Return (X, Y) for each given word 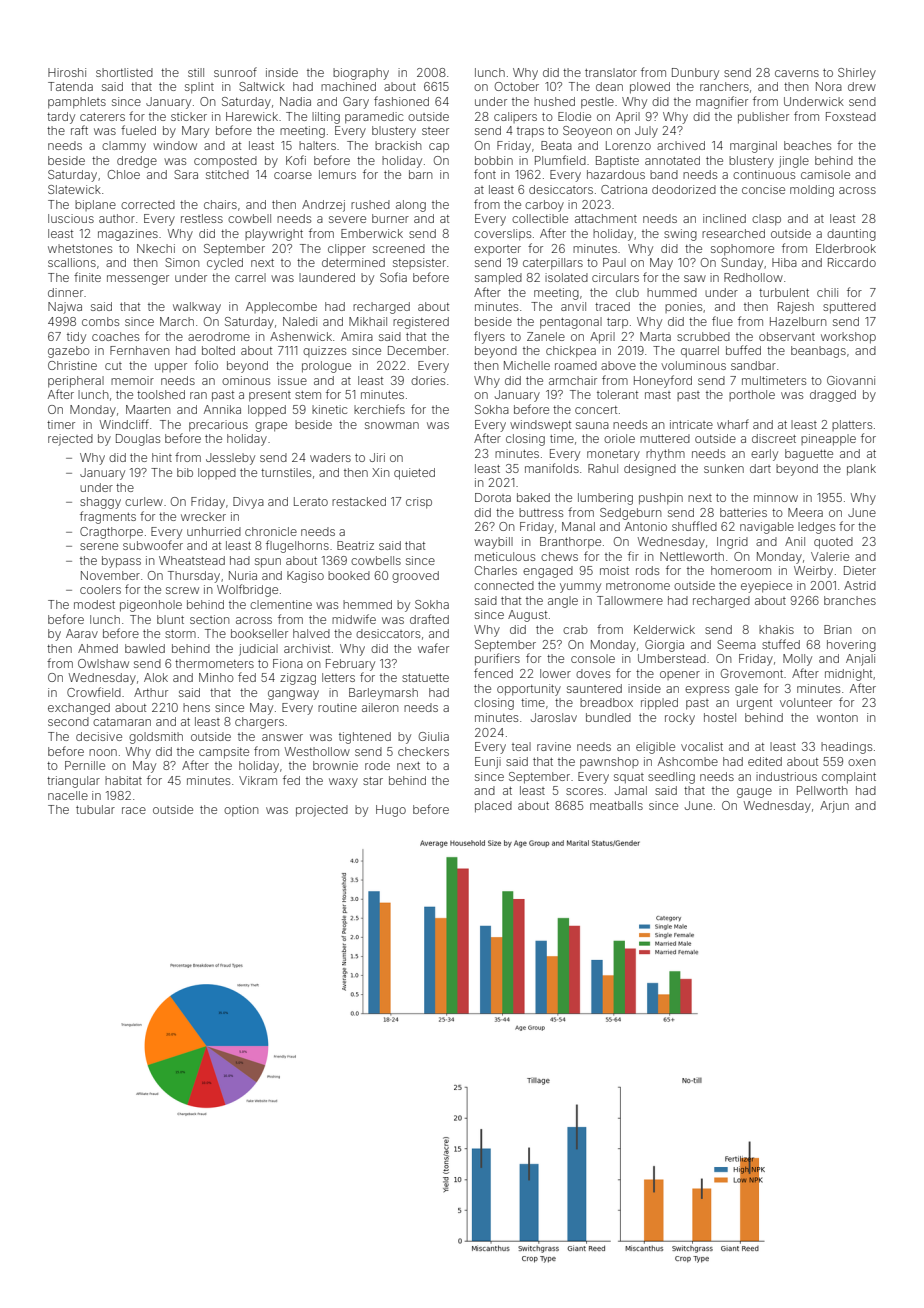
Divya (248, 503)
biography (361, 74)
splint (199, 88)
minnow (776, 497)
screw (182, 590)
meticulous (505, 556)
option (241, 811)
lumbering (605, 499)
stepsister (419, 263)
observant (787, 336)
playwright (274, 235)
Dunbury (695, 74)
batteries (743, 512)
